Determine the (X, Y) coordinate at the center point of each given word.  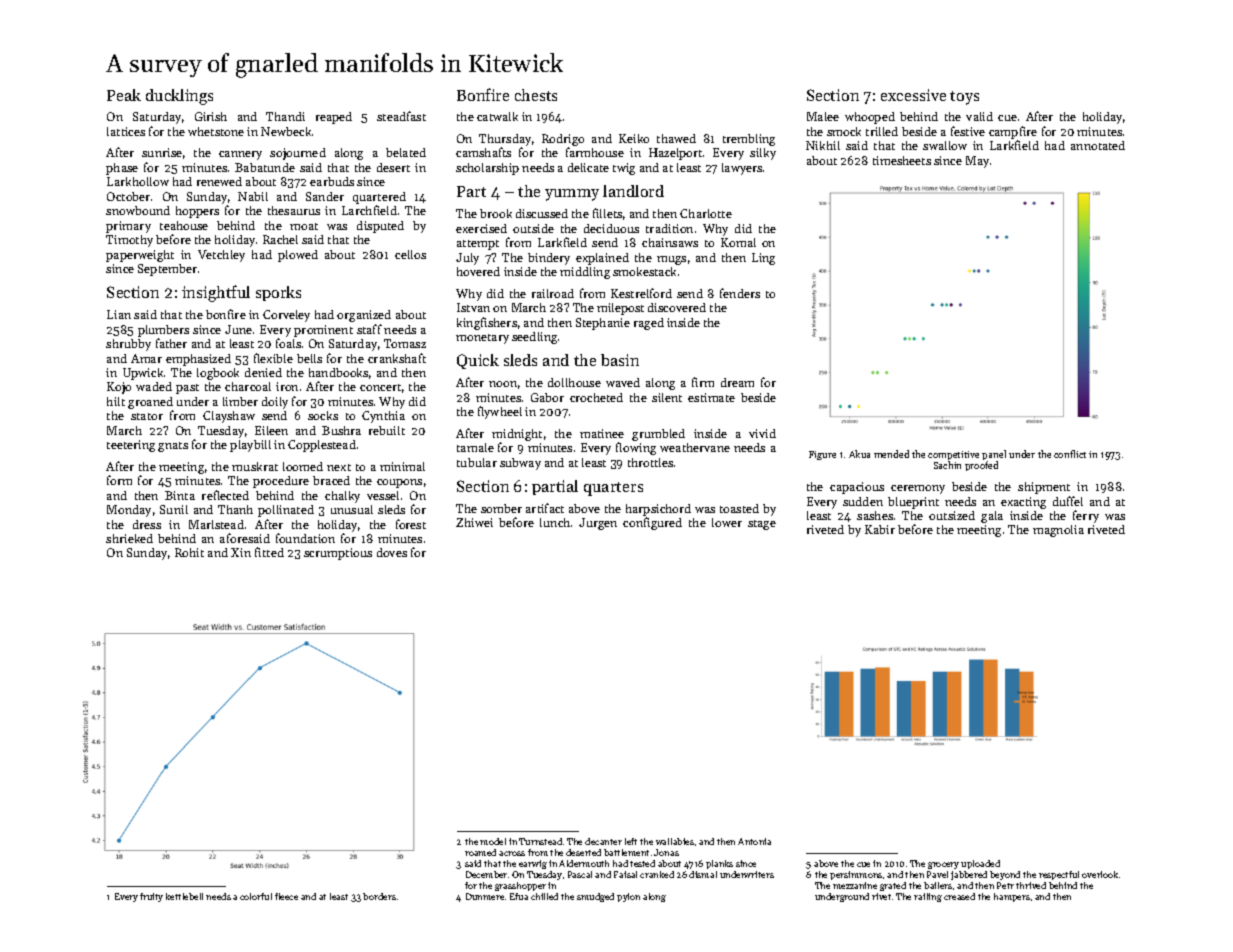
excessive (913, 95)
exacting (1023, 503)
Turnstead (540, 841)
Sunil (174, 509)
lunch (555, 522)
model (493, 841)
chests (536, 95)
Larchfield (369, 210)
